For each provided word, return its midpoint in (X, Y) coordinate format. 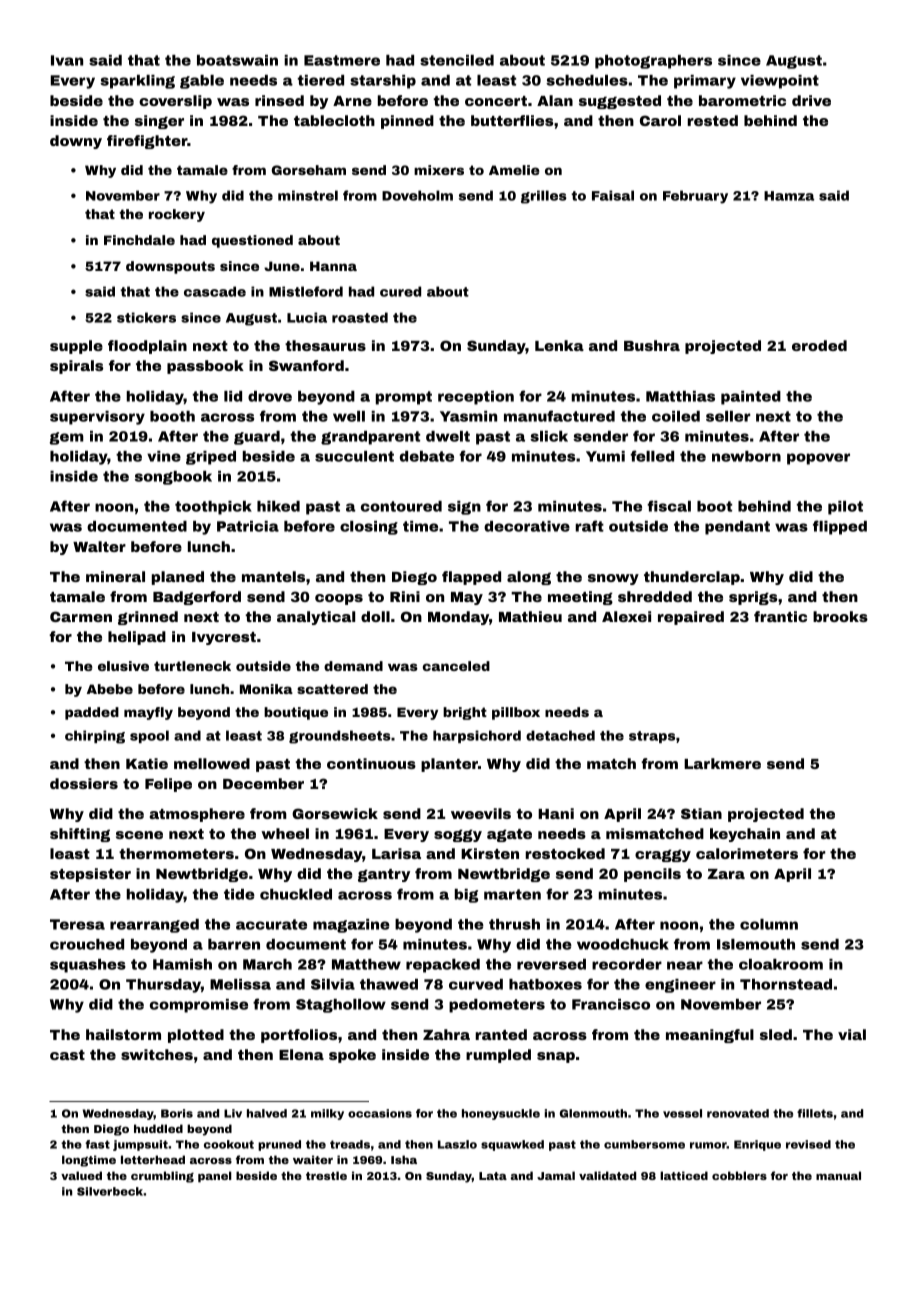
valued (81, 1175)
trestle (326, 1175)
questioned (252, 241)
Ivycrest (224, 638)
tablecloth (334, 120)
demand (353, 666)
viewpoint (780, 82)
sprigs (753, 598)
